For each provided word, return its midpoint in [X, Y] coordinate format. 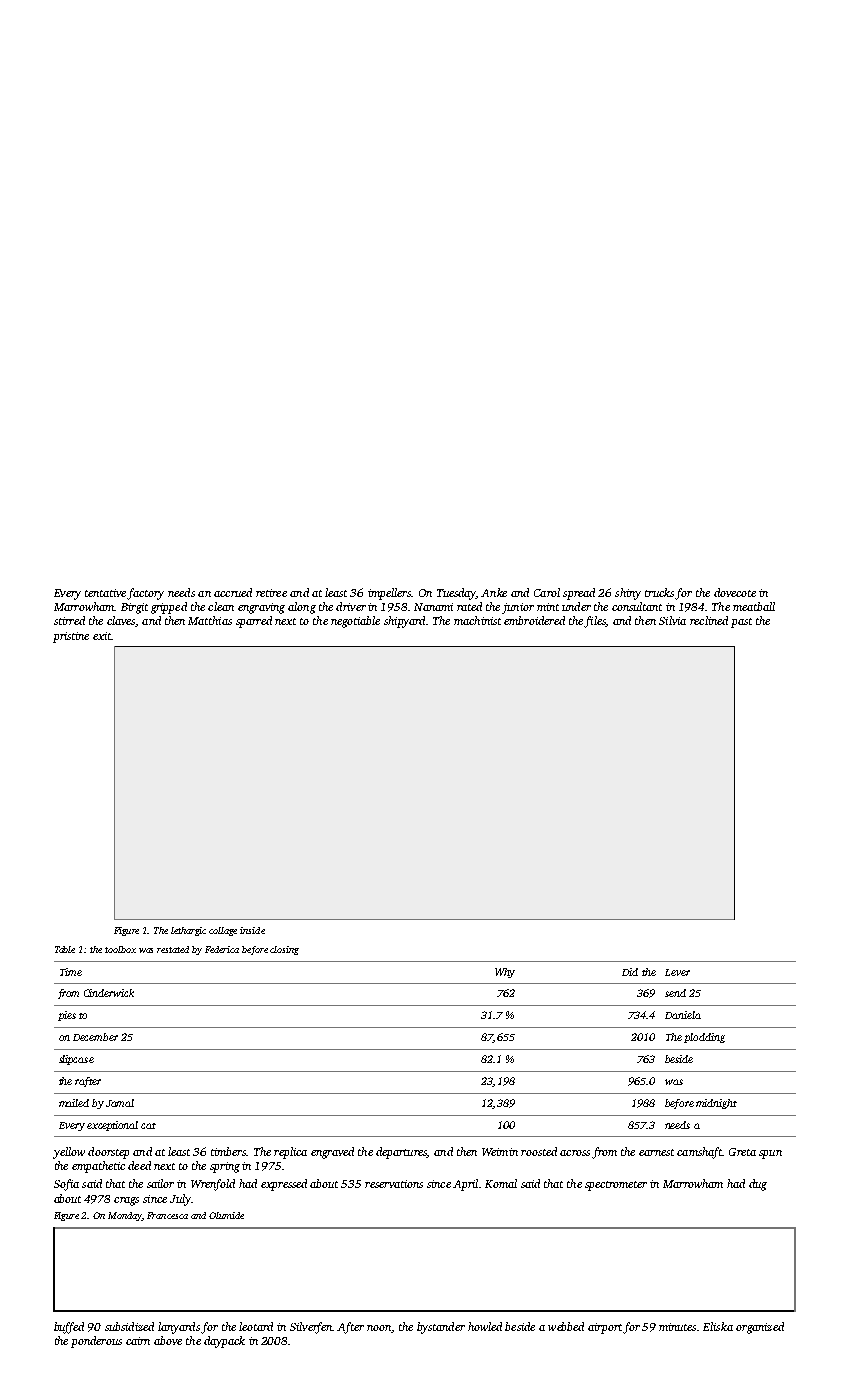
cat [148, 1126]
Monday [125, 1216]
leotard [256, 1326]
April [465, 1185]
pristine [71, 637]
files [595, 622]
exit [102, 636]
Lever [677, 972]
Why [505, 973]
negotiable [355, 622]
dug [758, 1185]
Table [65, 949]
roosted [539, 1151]
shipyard [404, 622]
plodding [704, 1038]
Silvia [672, 620]
